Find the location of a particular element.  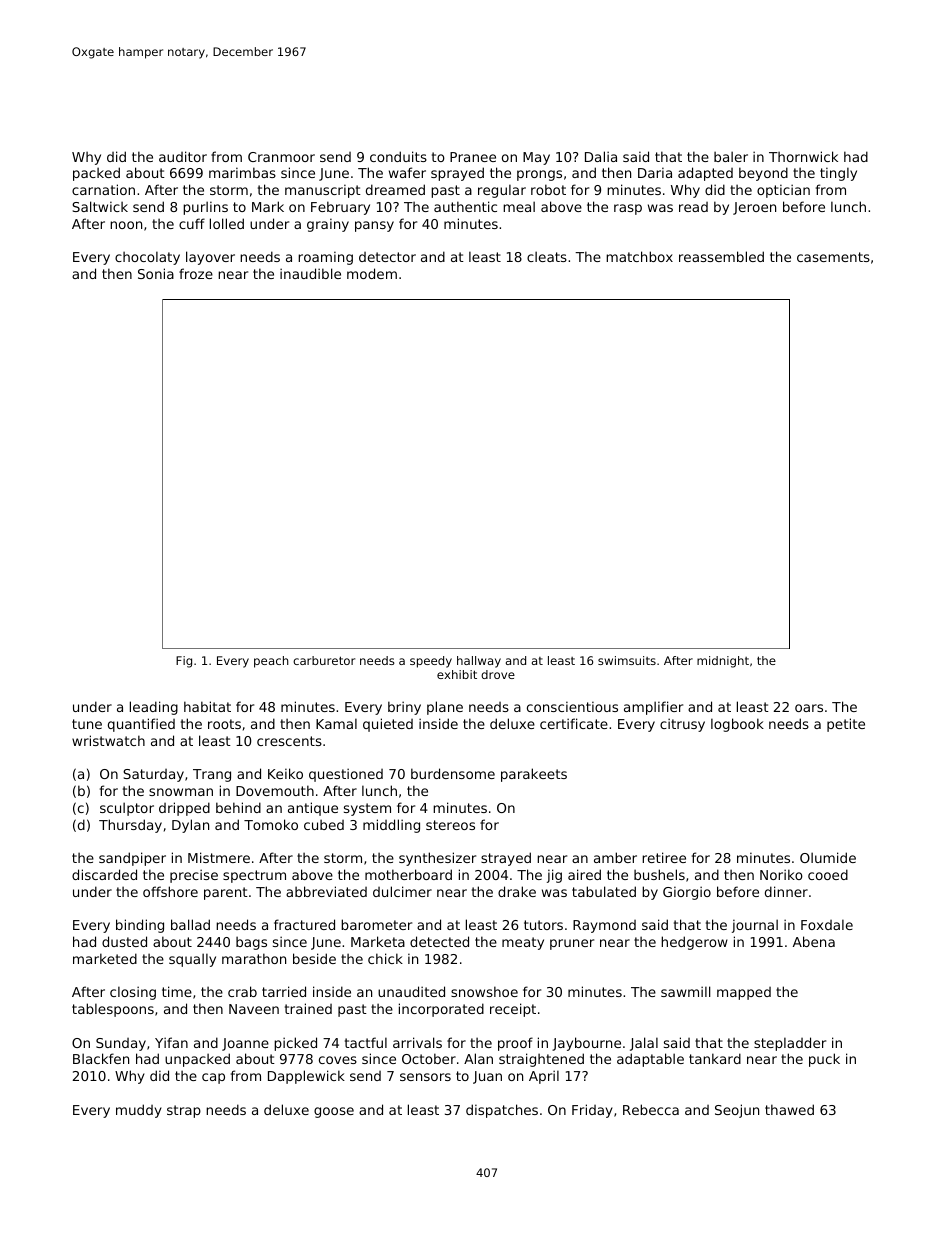

swimsuits is located at coordinates (627, 660).
